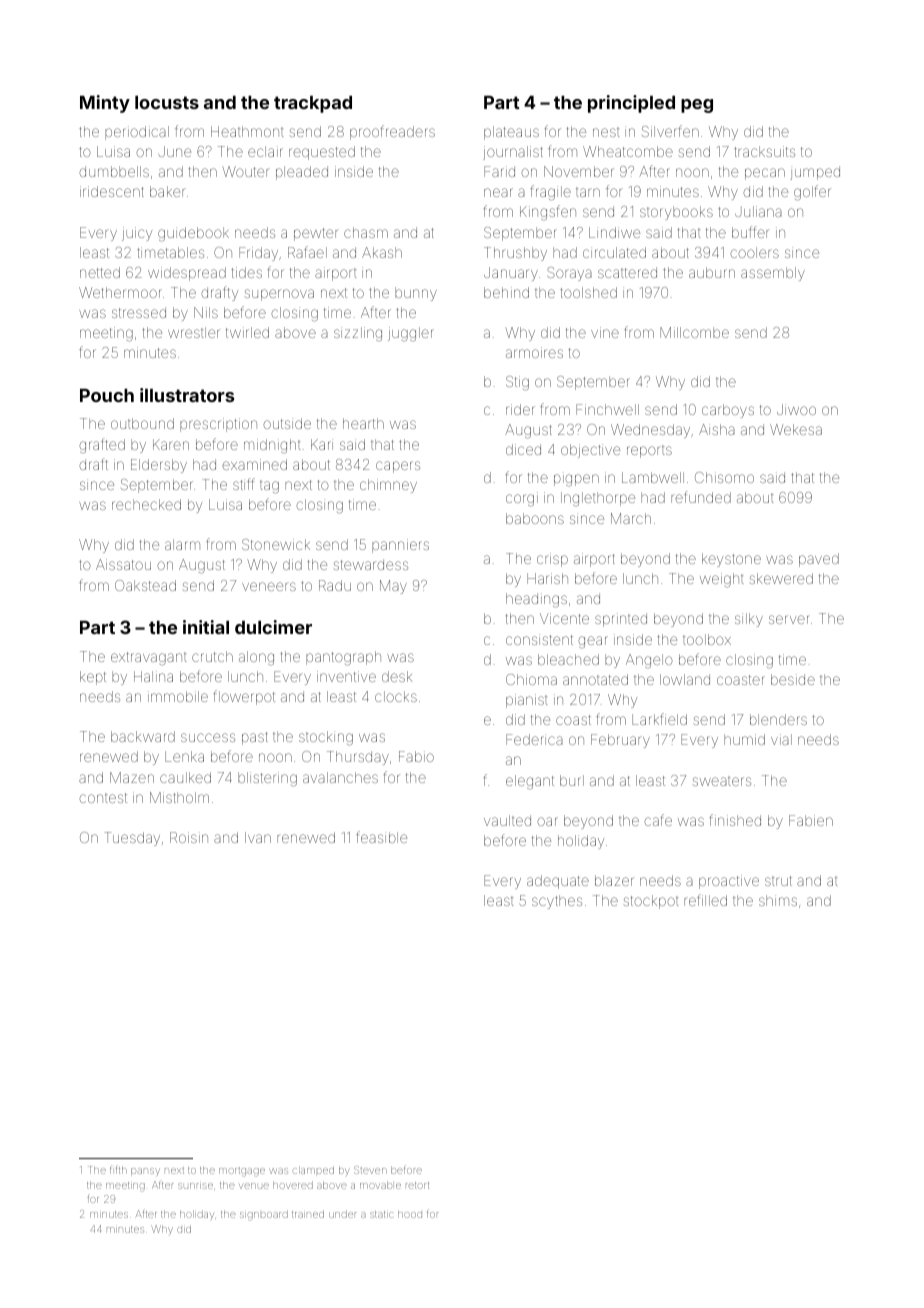  Describe the element at coordinates (557, 902) in the document. I see `scythes` at that location.
